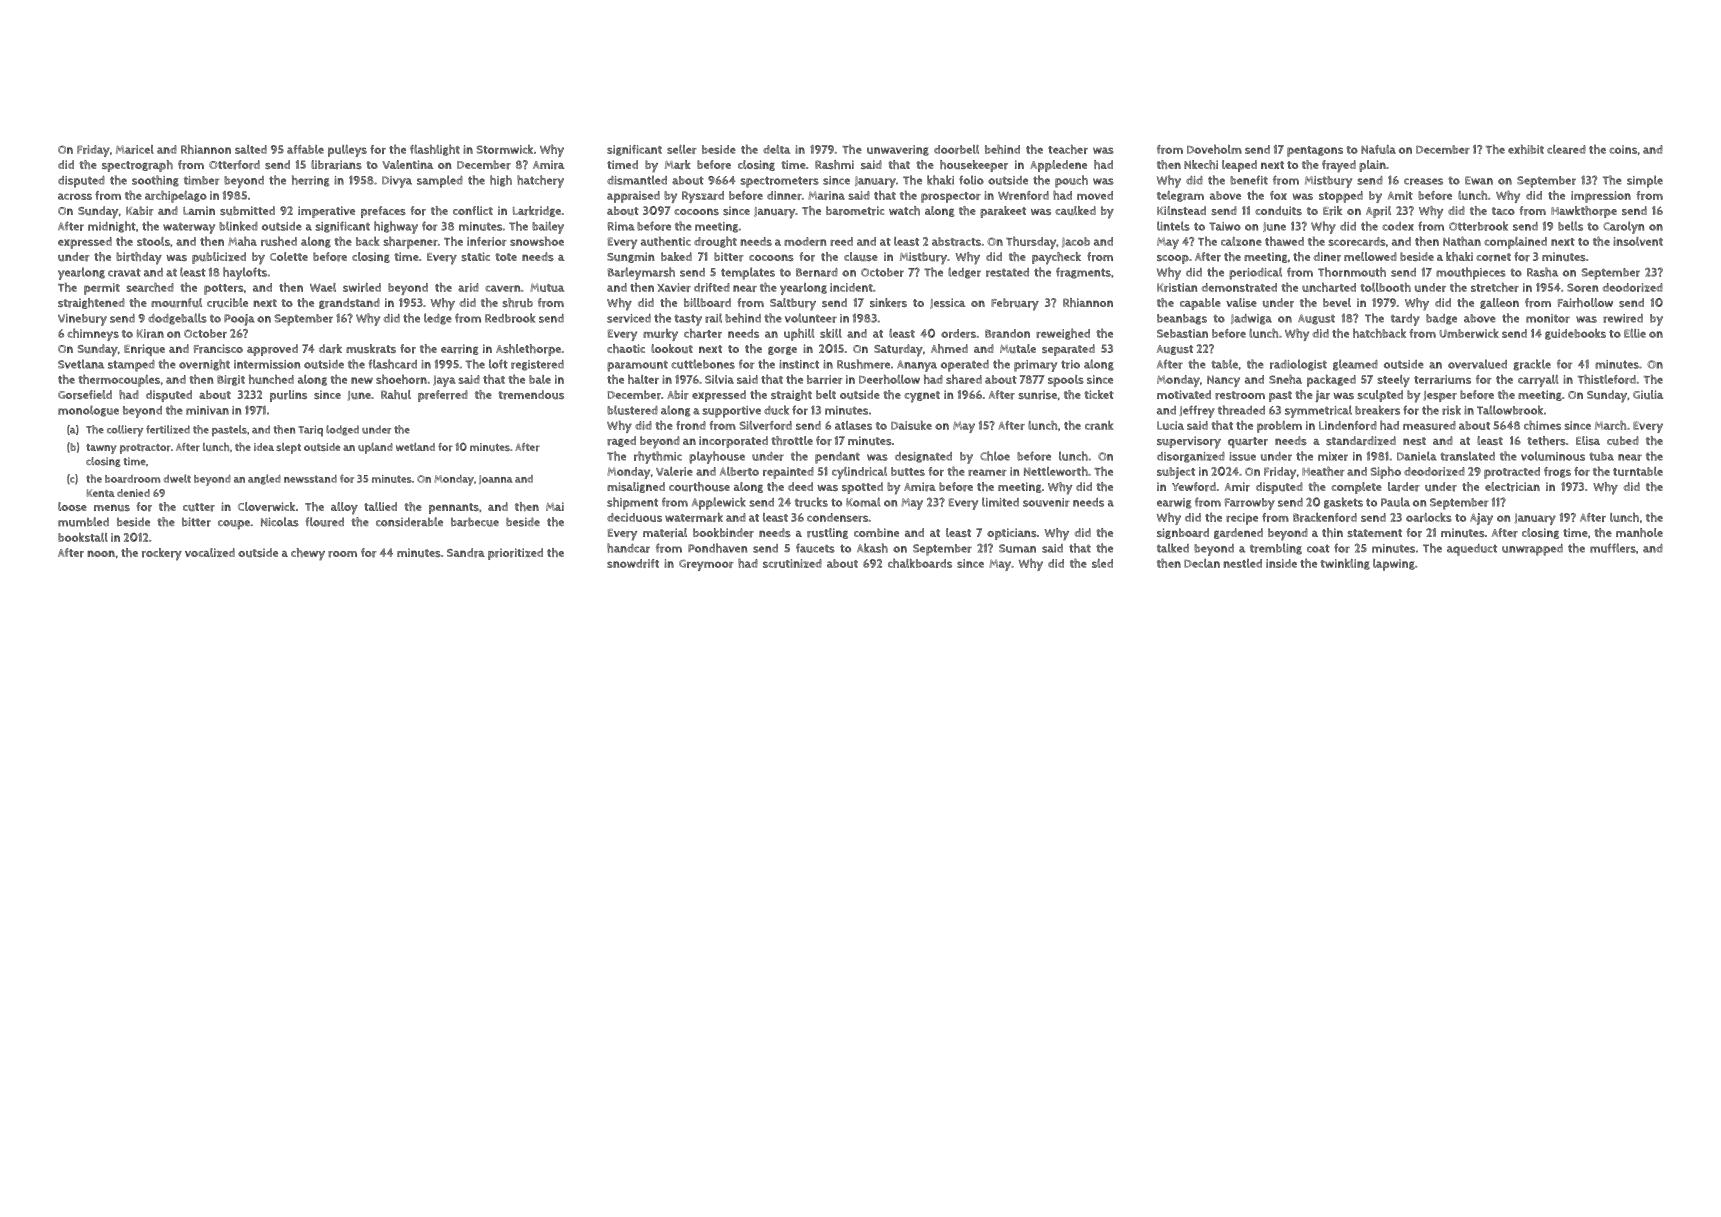  I want to click on Ryszard, so click(703, 197).
